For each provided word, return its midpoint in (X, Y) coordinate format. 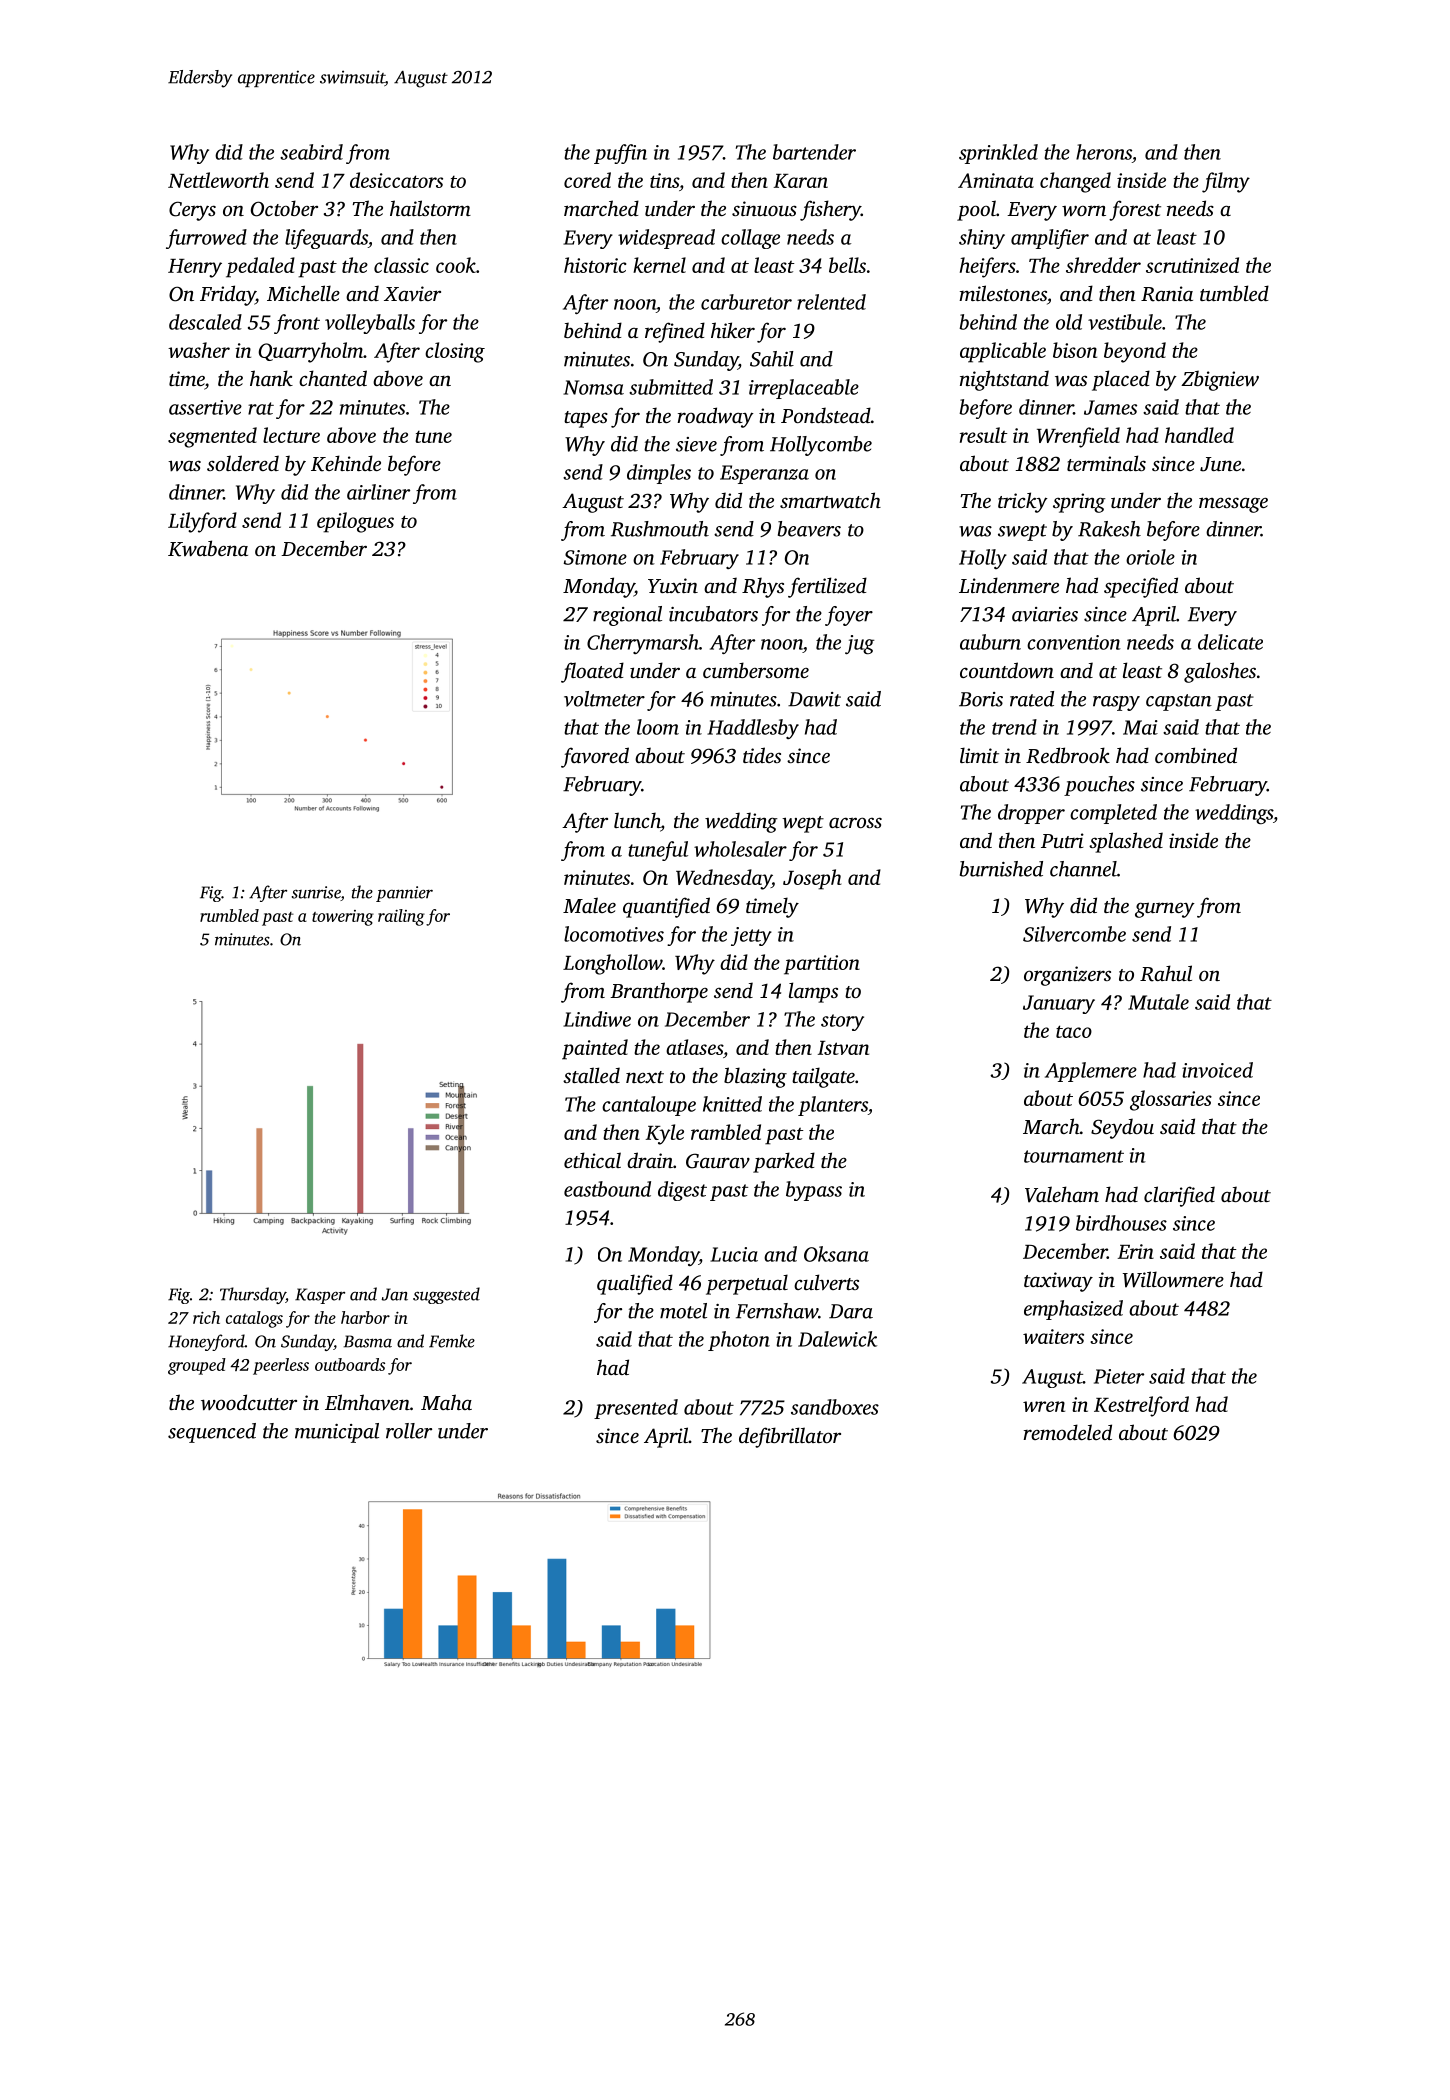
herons (1104, 152)
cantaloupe (649, 1106)
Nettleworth (218, 180)
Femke (452, 1341)
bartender (814, 152)
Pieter (1119, 1376)
